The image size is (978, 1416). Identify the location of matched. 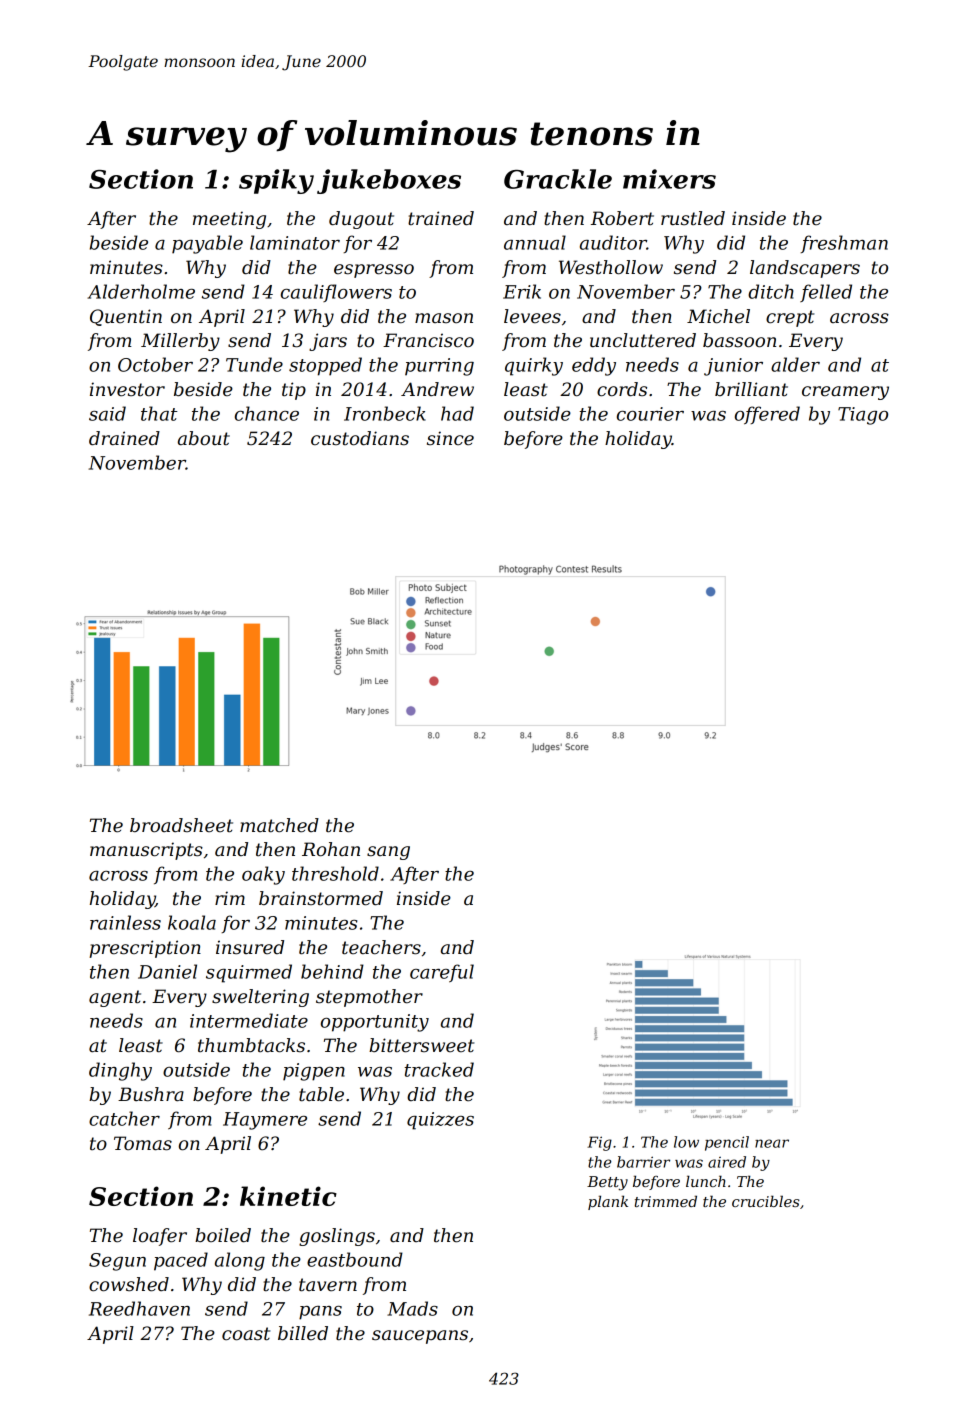
(279, 825).
